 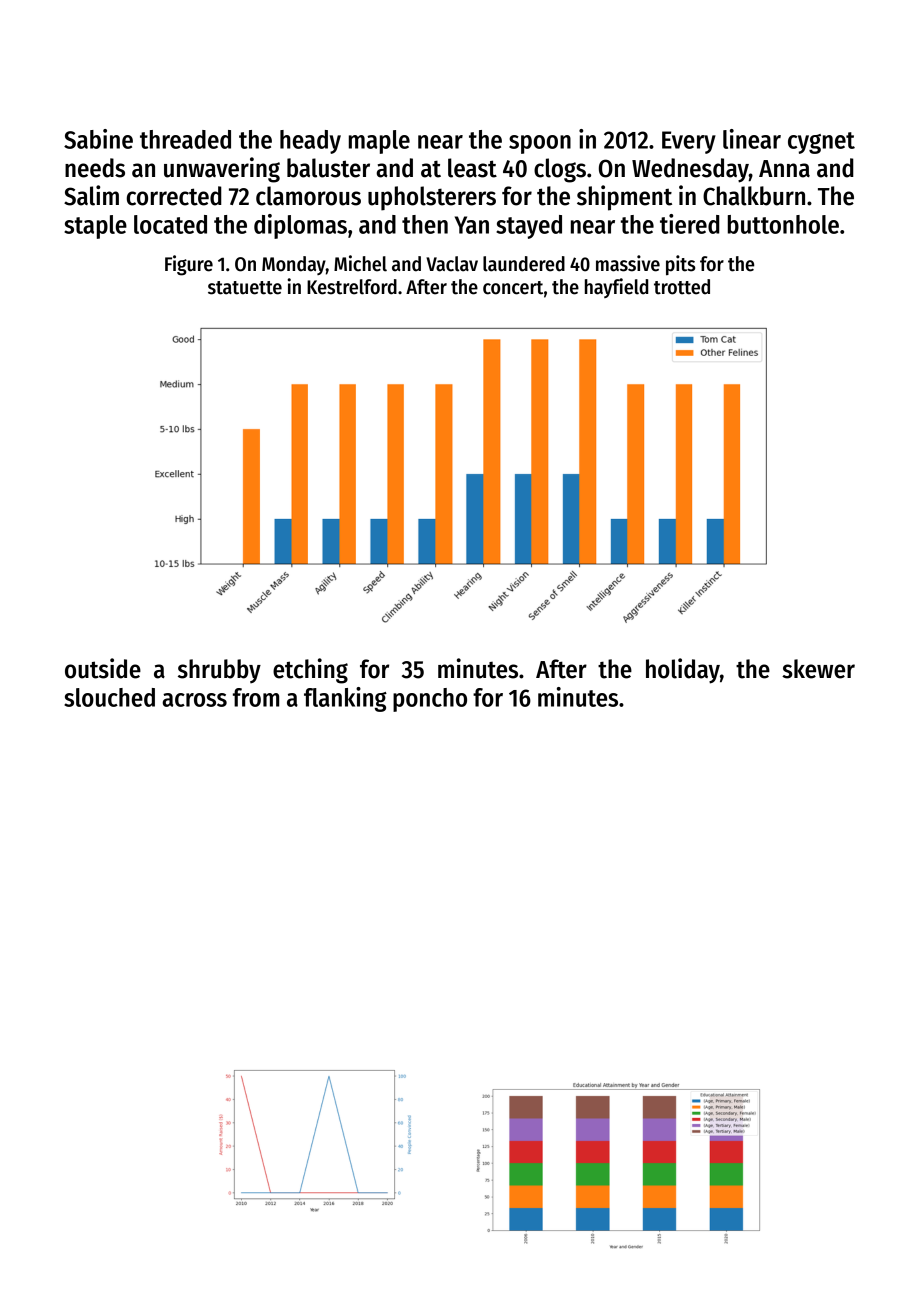 I want to click on etching, so click(x=310, y=671).
